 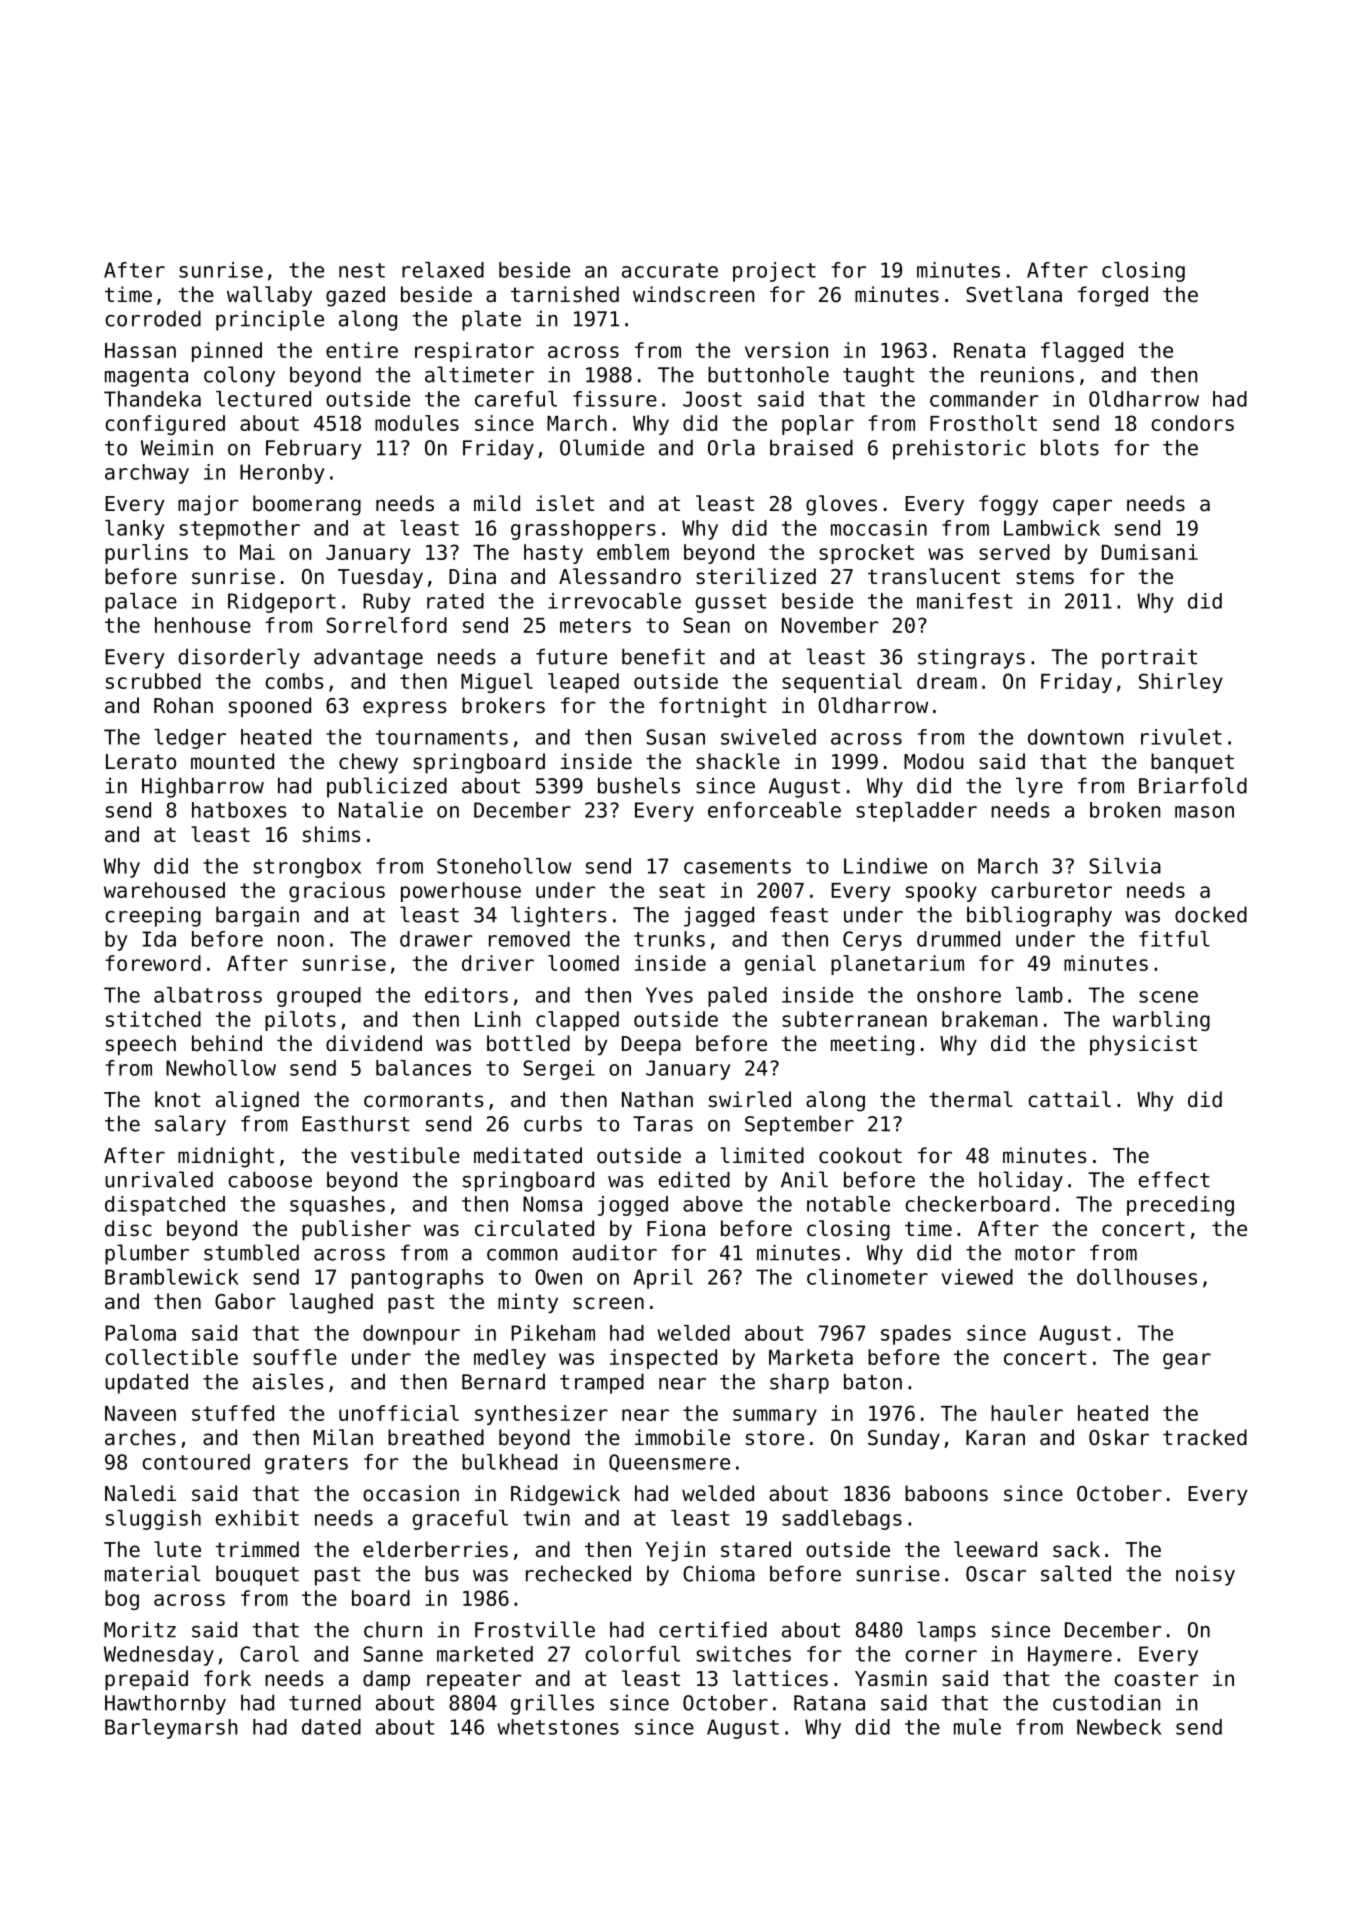 I want to click on Oskar, so click(x=1119, y=1437).
